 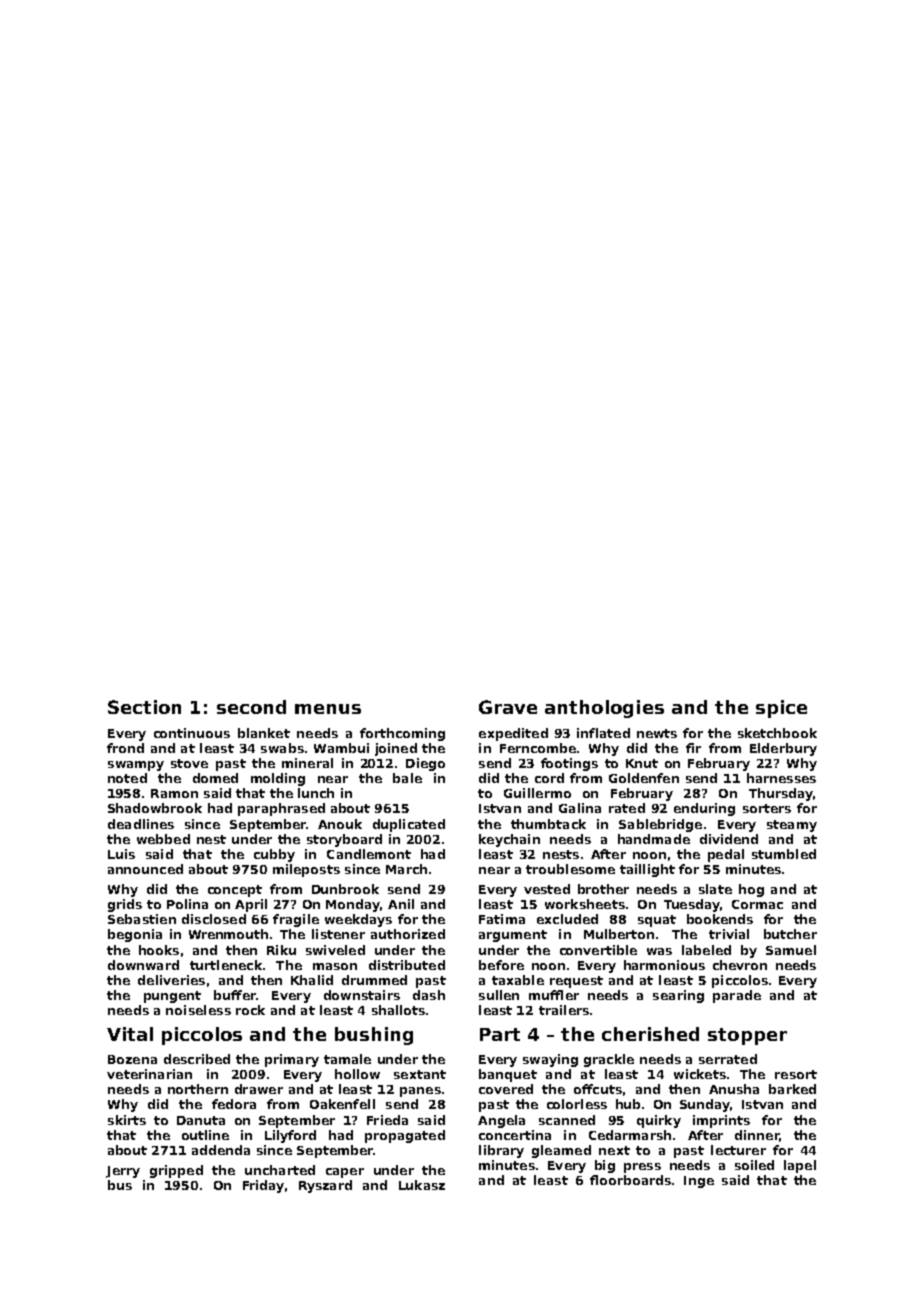 What do you see at coordinates (570, 869) in the screenshot?
I see `troublesome` at bounding box center [570, 869].
